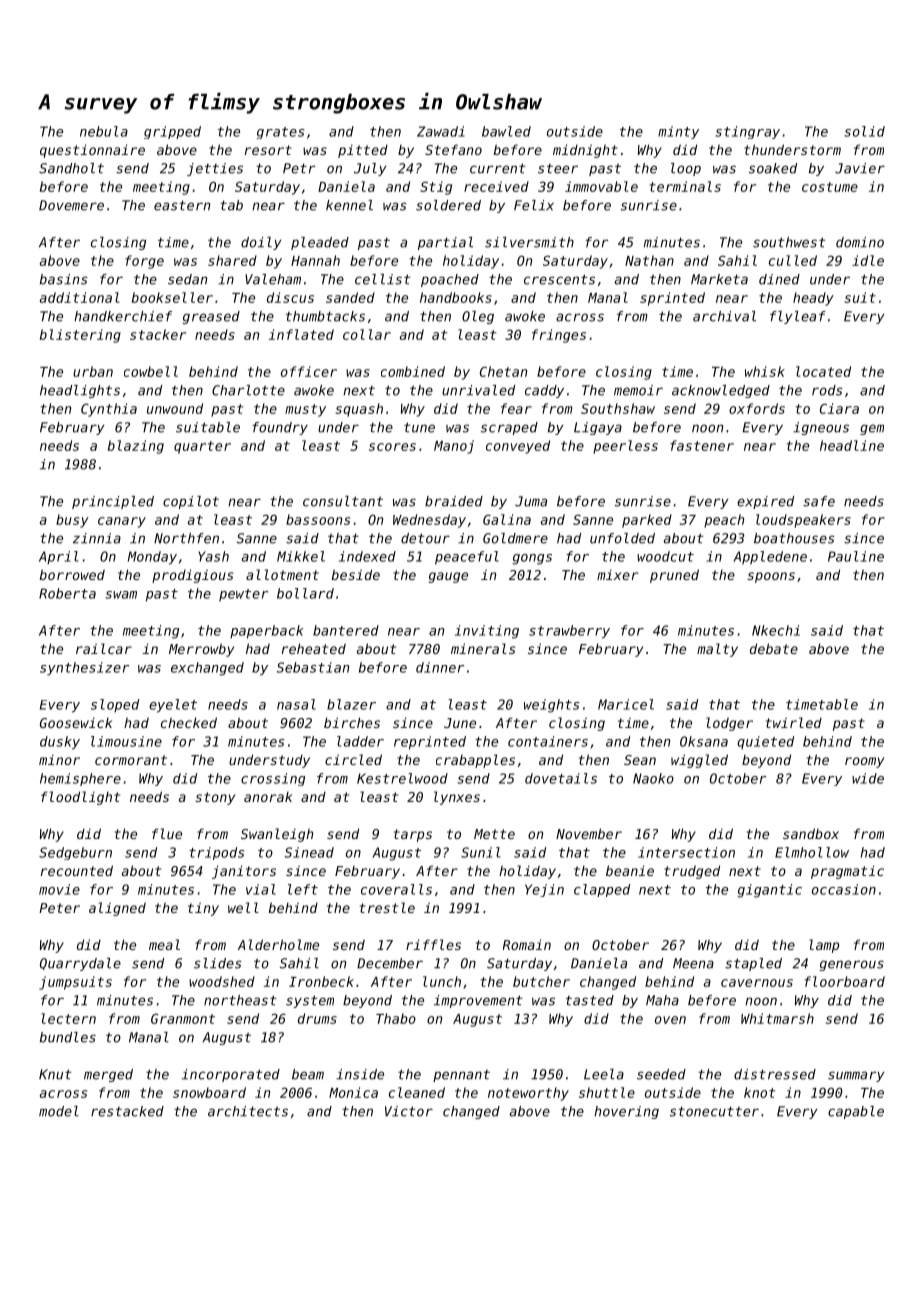 This image has height=1308, width=924. Describe the element at coordinates (363, 151) in the image. I see `pitted` at that location.
